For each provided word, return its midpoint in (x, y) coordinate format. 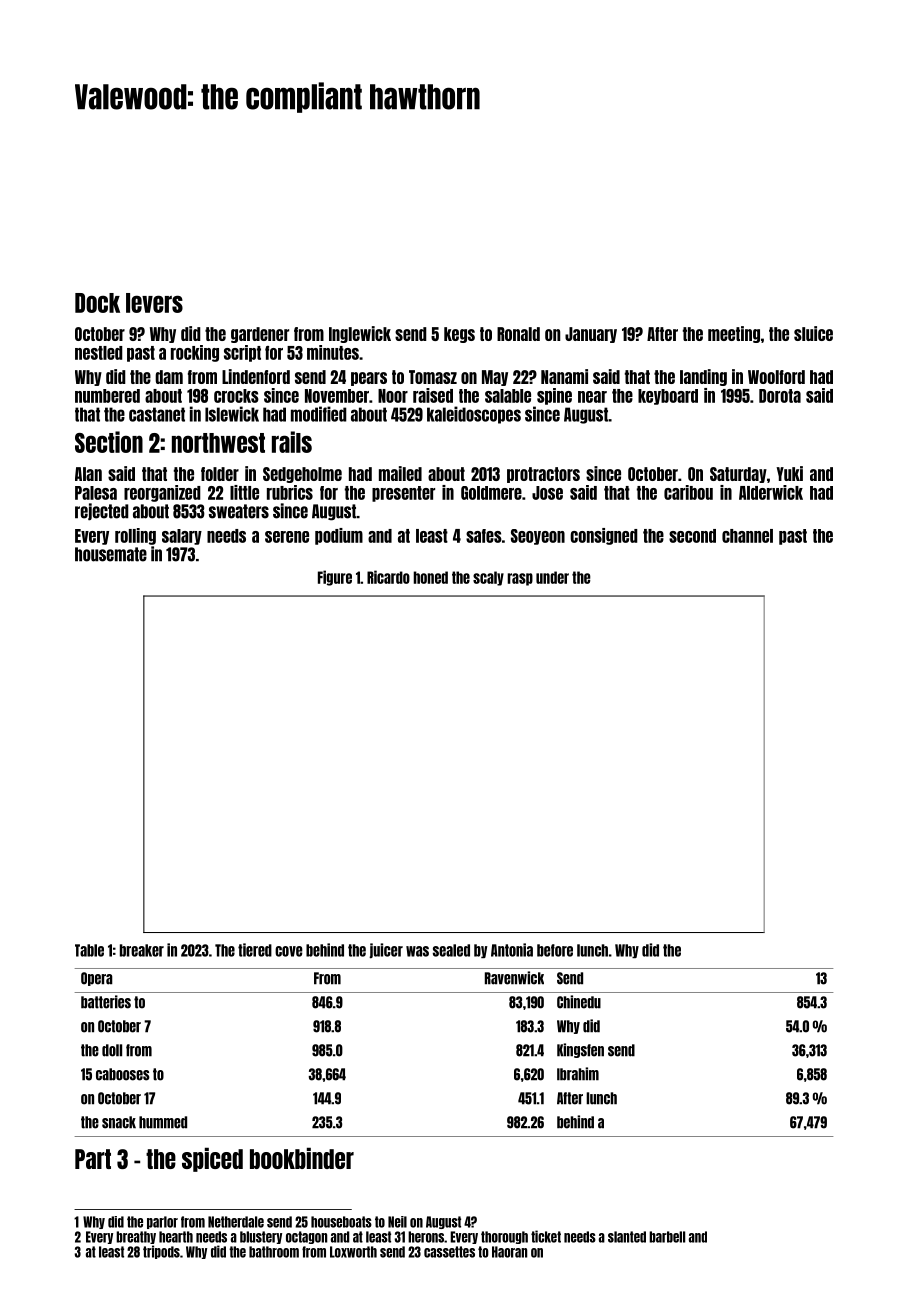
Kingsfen (580, 1050)
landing (703, 377)
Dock (97, 303)
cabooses (123, 1074)
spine (554, 396)
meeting (734, 334)
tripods (161, 1252)
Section (109, 442)
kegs (459, 335)
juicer (386, 951)
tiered (255, 950)
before (555, 950)
